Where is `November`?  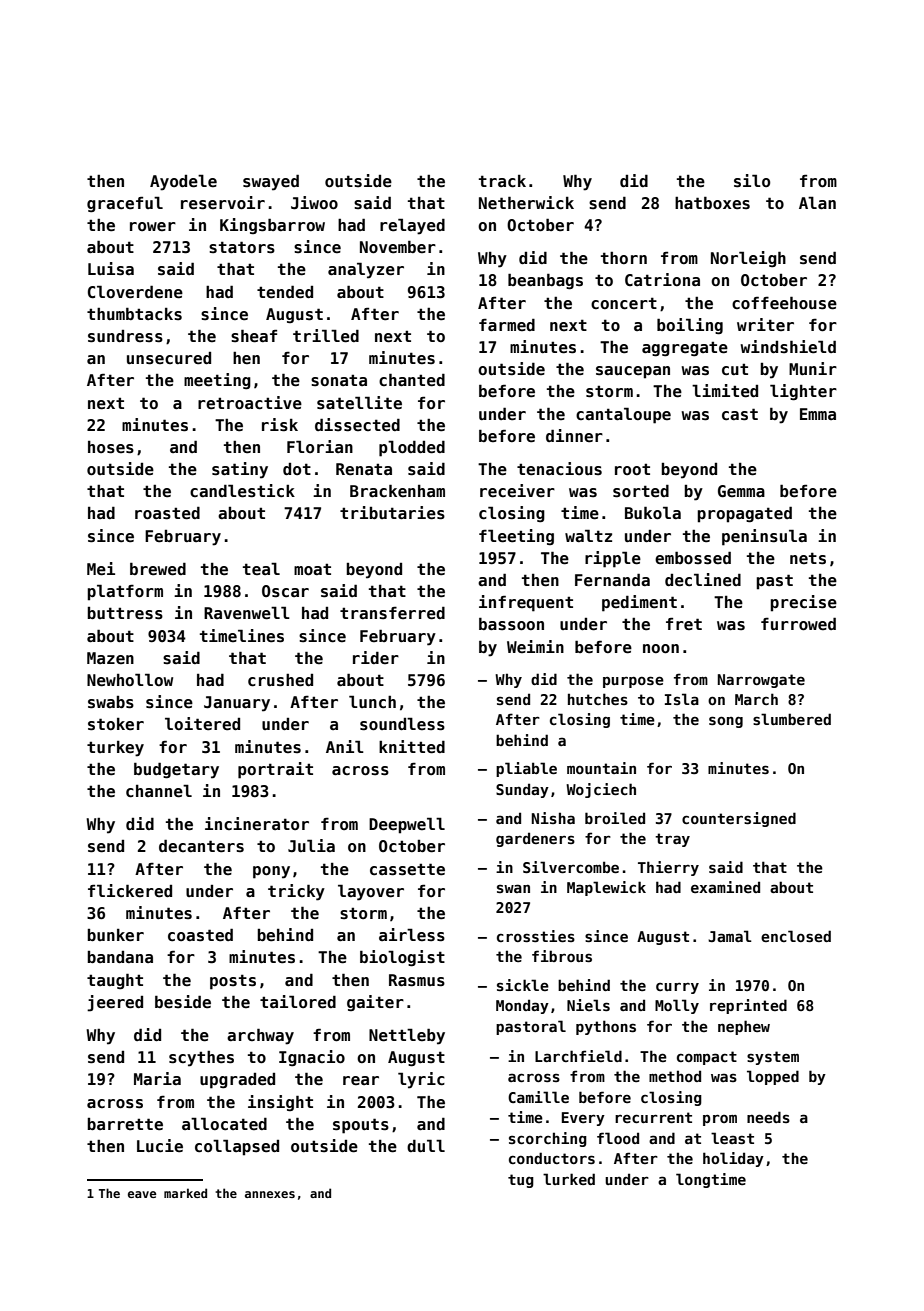
November is located at coordinates (398, 247).
